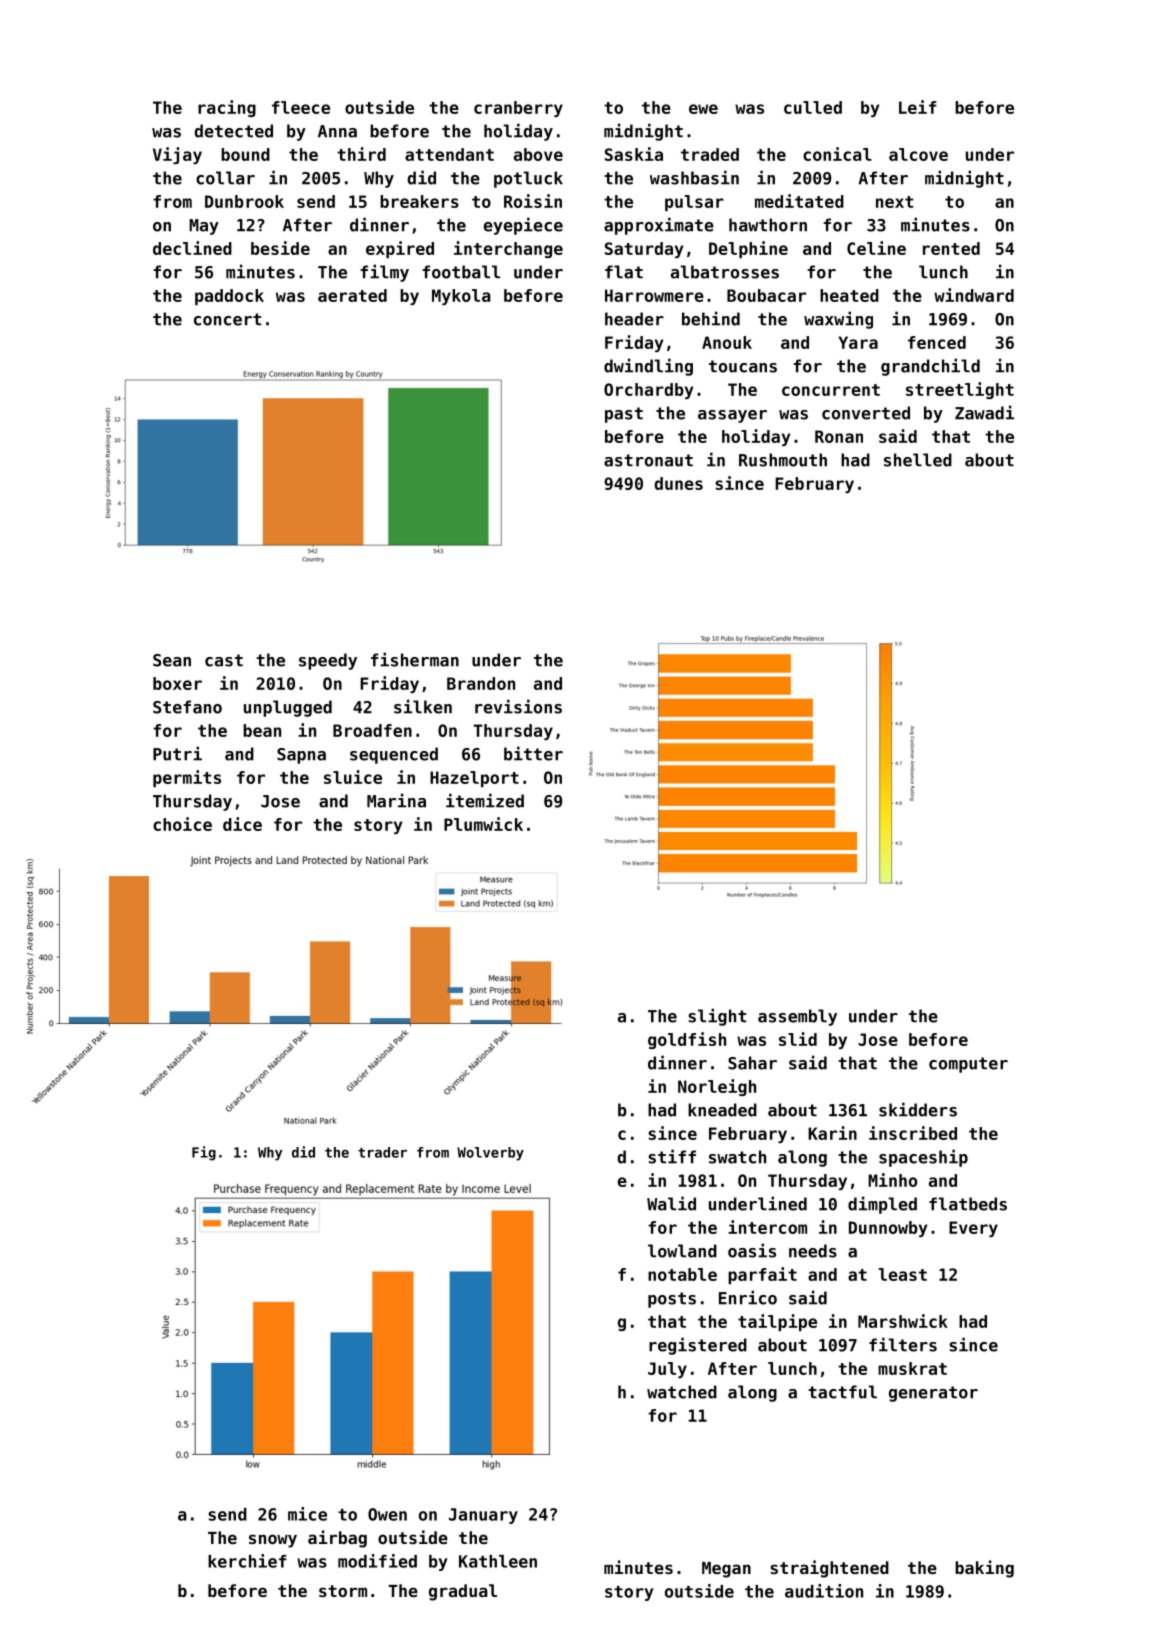 The height and width of the image is (1651, 1167). I want to click on assembly, so click(797, 1017).
